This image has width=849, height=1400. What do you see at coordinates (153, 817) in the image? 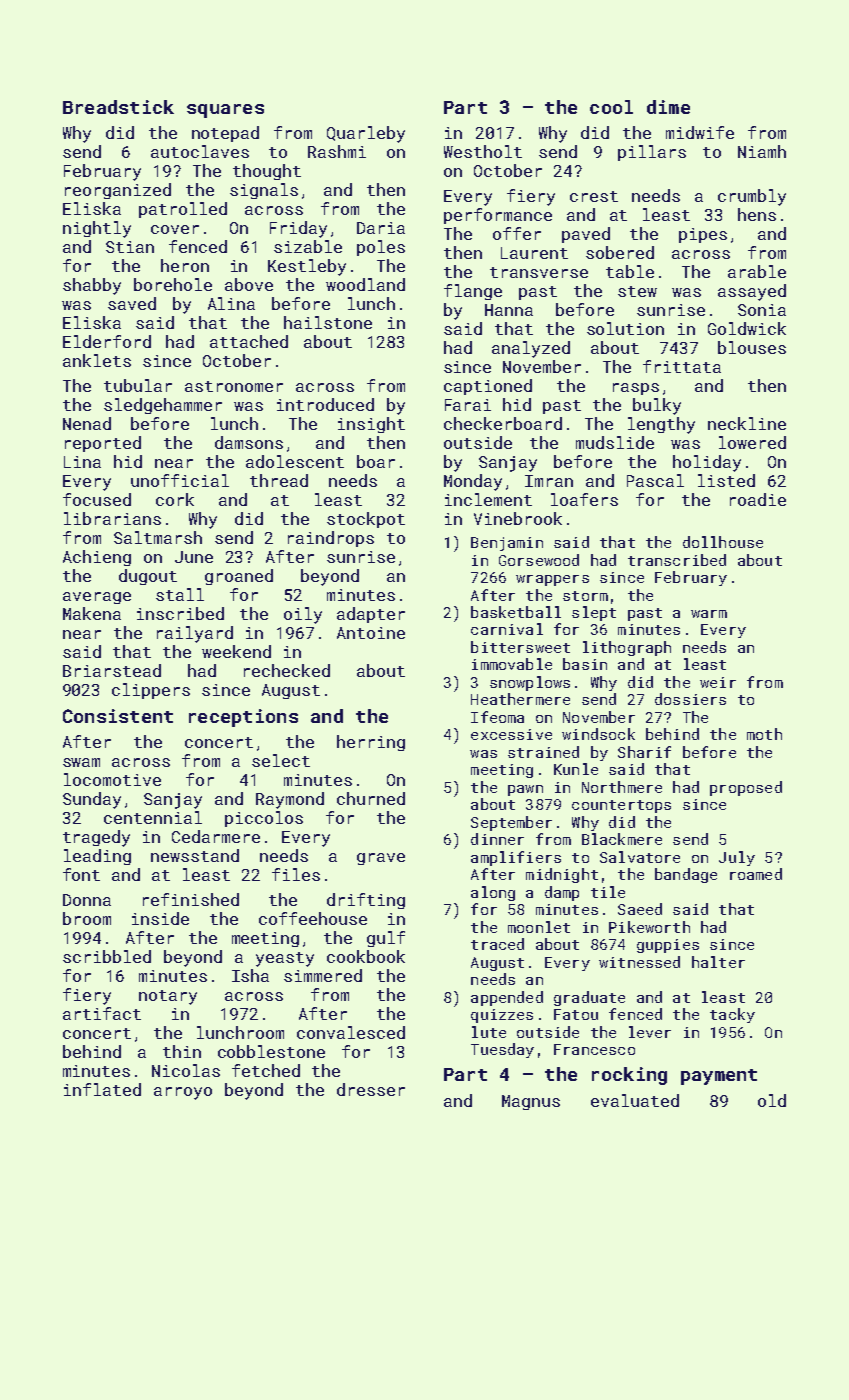
I see `centennial` at bounding box center [153, 817].
